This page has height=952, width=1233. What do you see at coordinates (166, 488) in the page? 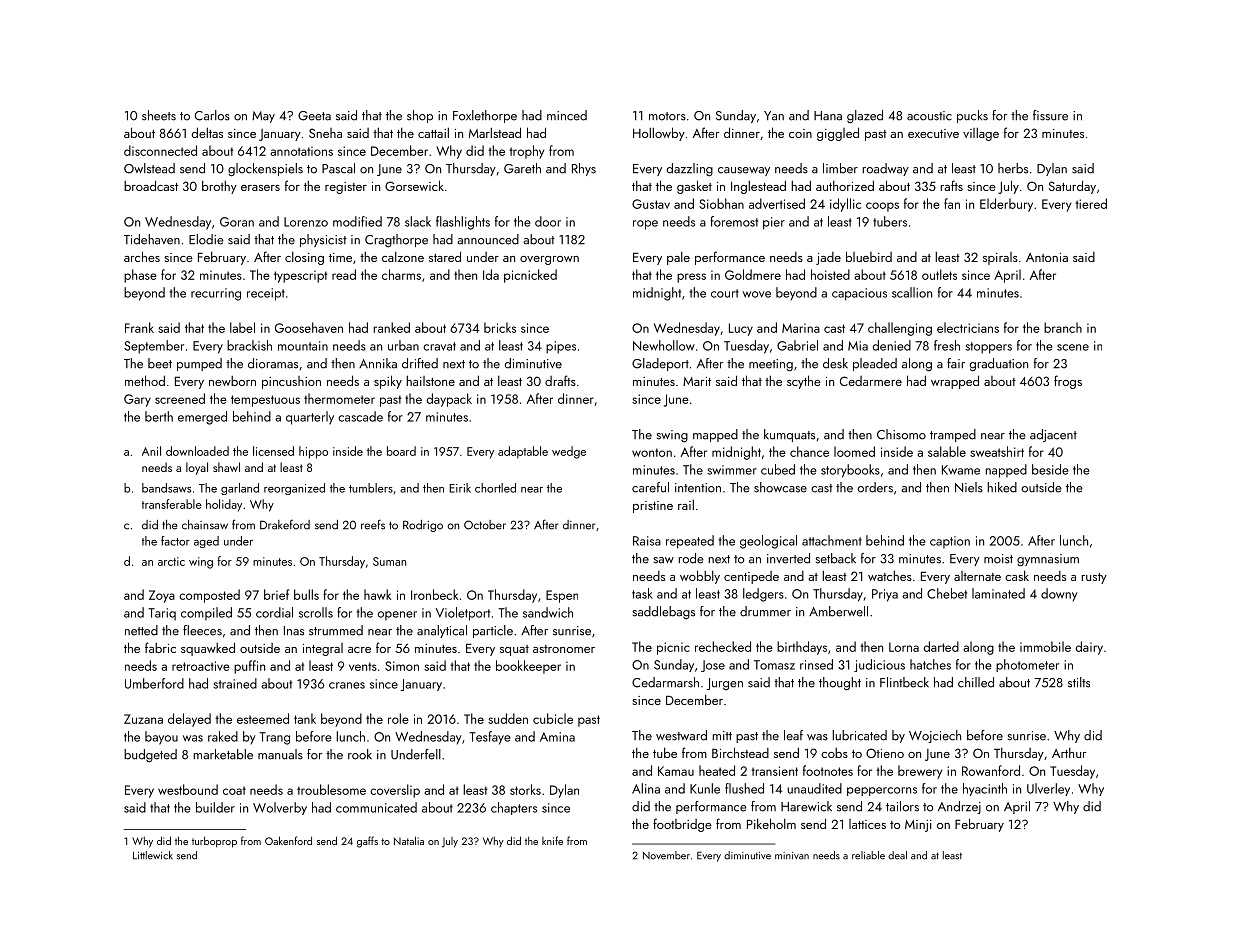
I see `bandsaws` at bounding box center [166, 488].
